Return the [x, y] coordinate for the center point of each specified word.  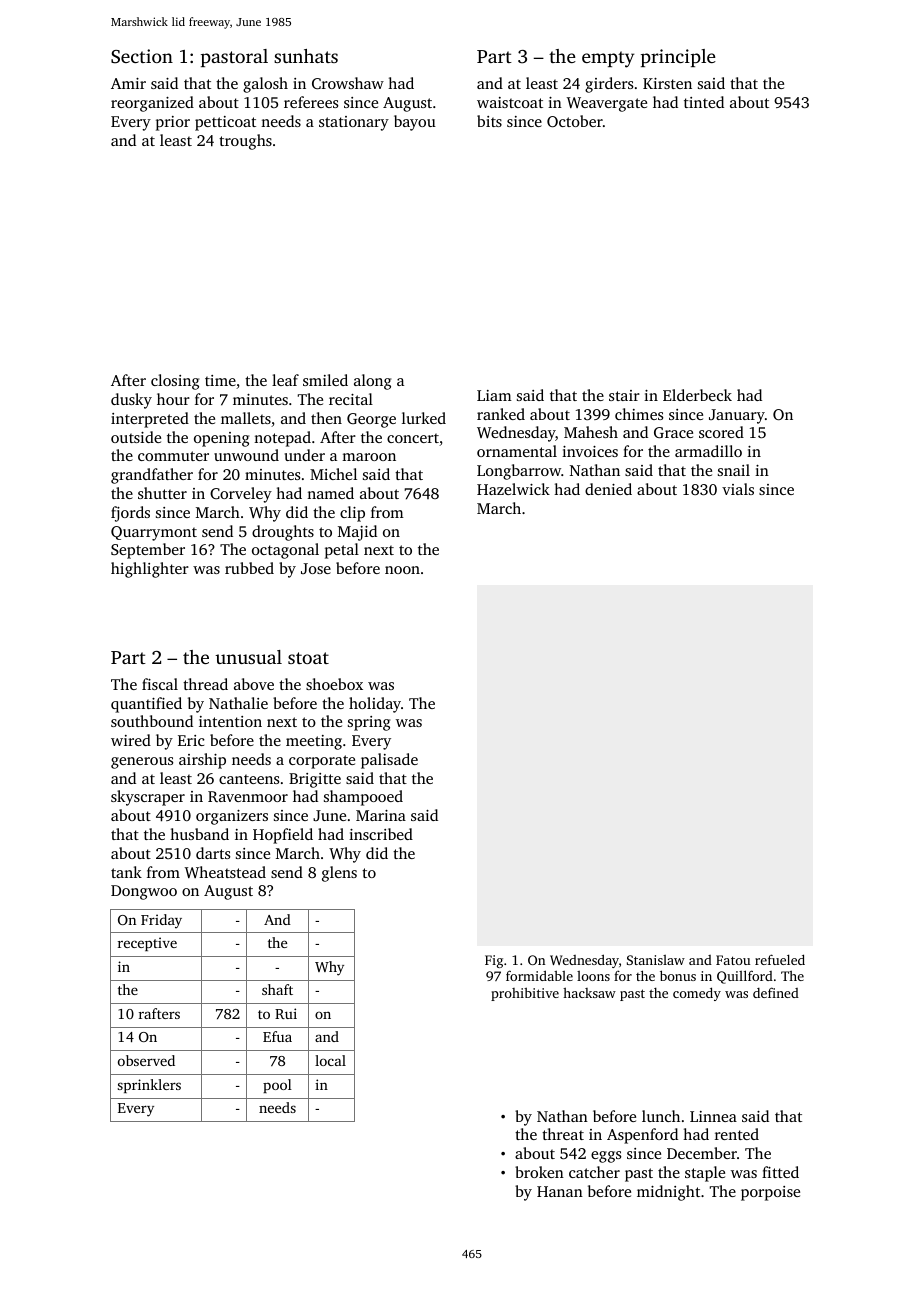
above [254, 684]
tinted [704, 102]
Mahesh [591, 432]
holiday [375, 705]
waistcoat [510, 102]
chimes [639, 414]
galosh [265, 85]
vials [738, 489]
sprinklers [149, 1086]
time [220, 380]
